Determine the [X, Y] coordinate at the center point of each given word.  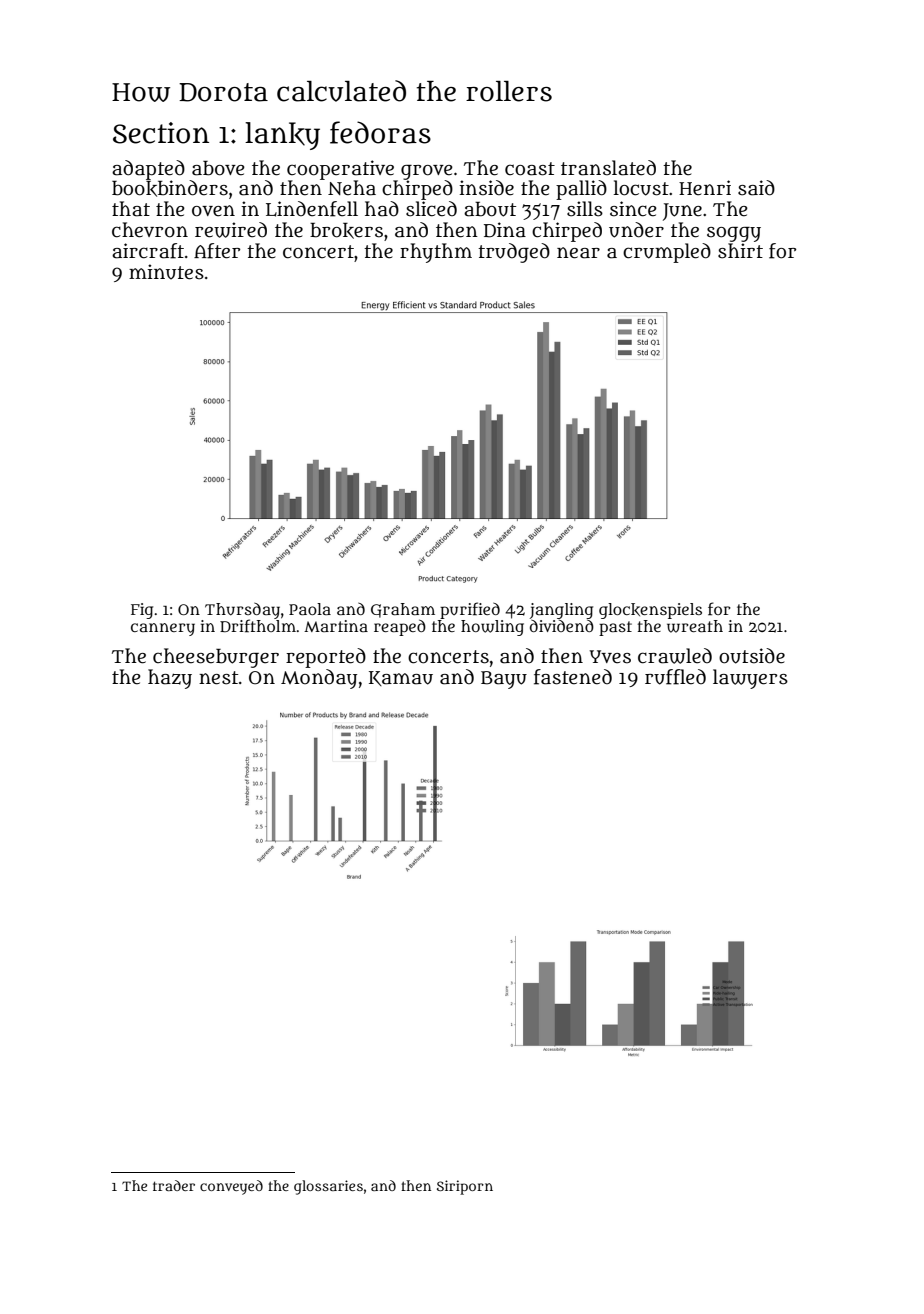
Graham [403, 610]
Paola [310, 609]
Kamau [401, 678]
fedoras [380, 132]
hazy [170, 679]
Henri [705, 188]
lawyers [750, 679]
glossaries [328, 1187]
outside [752, 656]
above [218, 168]
